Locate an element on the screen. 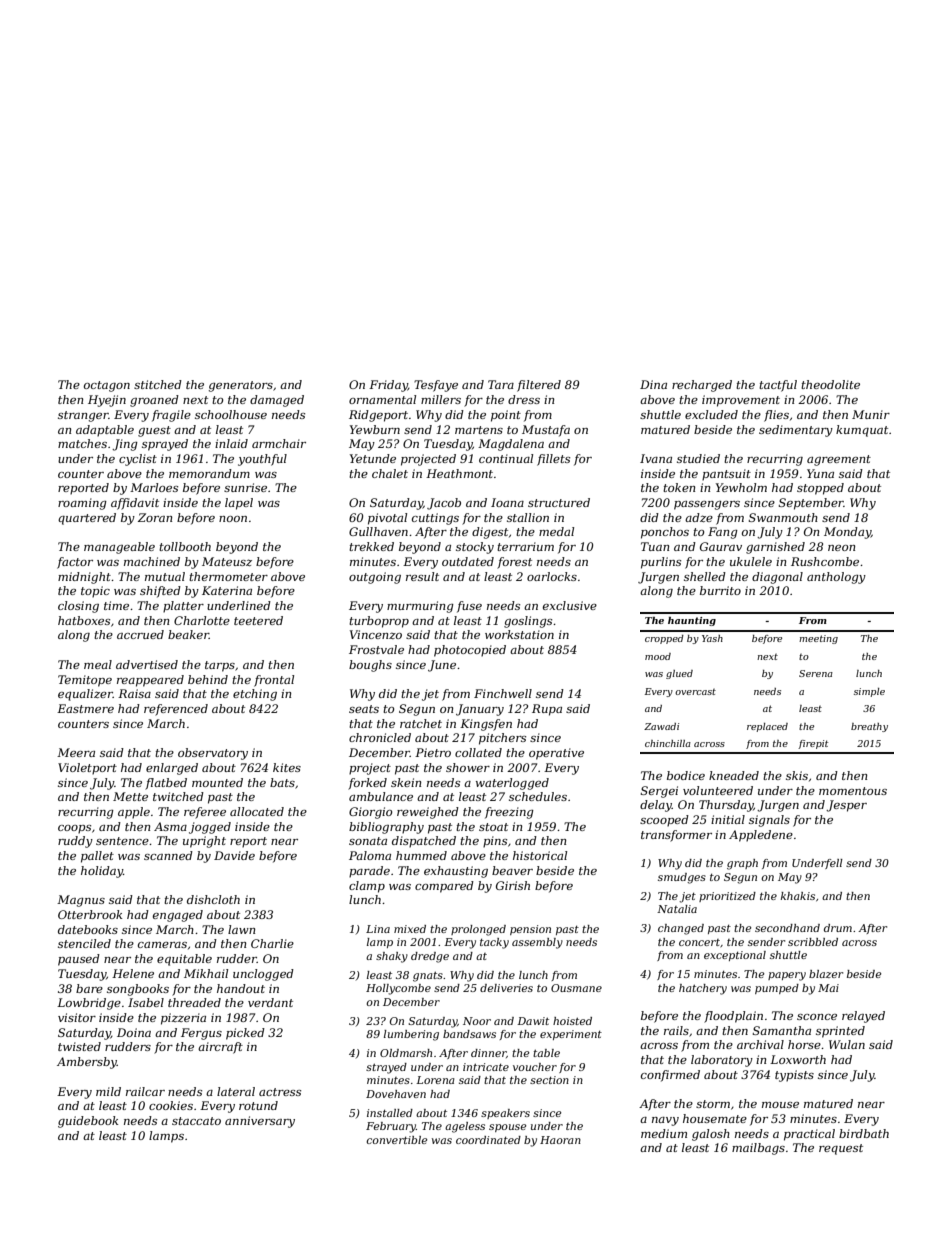  kites is located at coordinates (287, 767).
